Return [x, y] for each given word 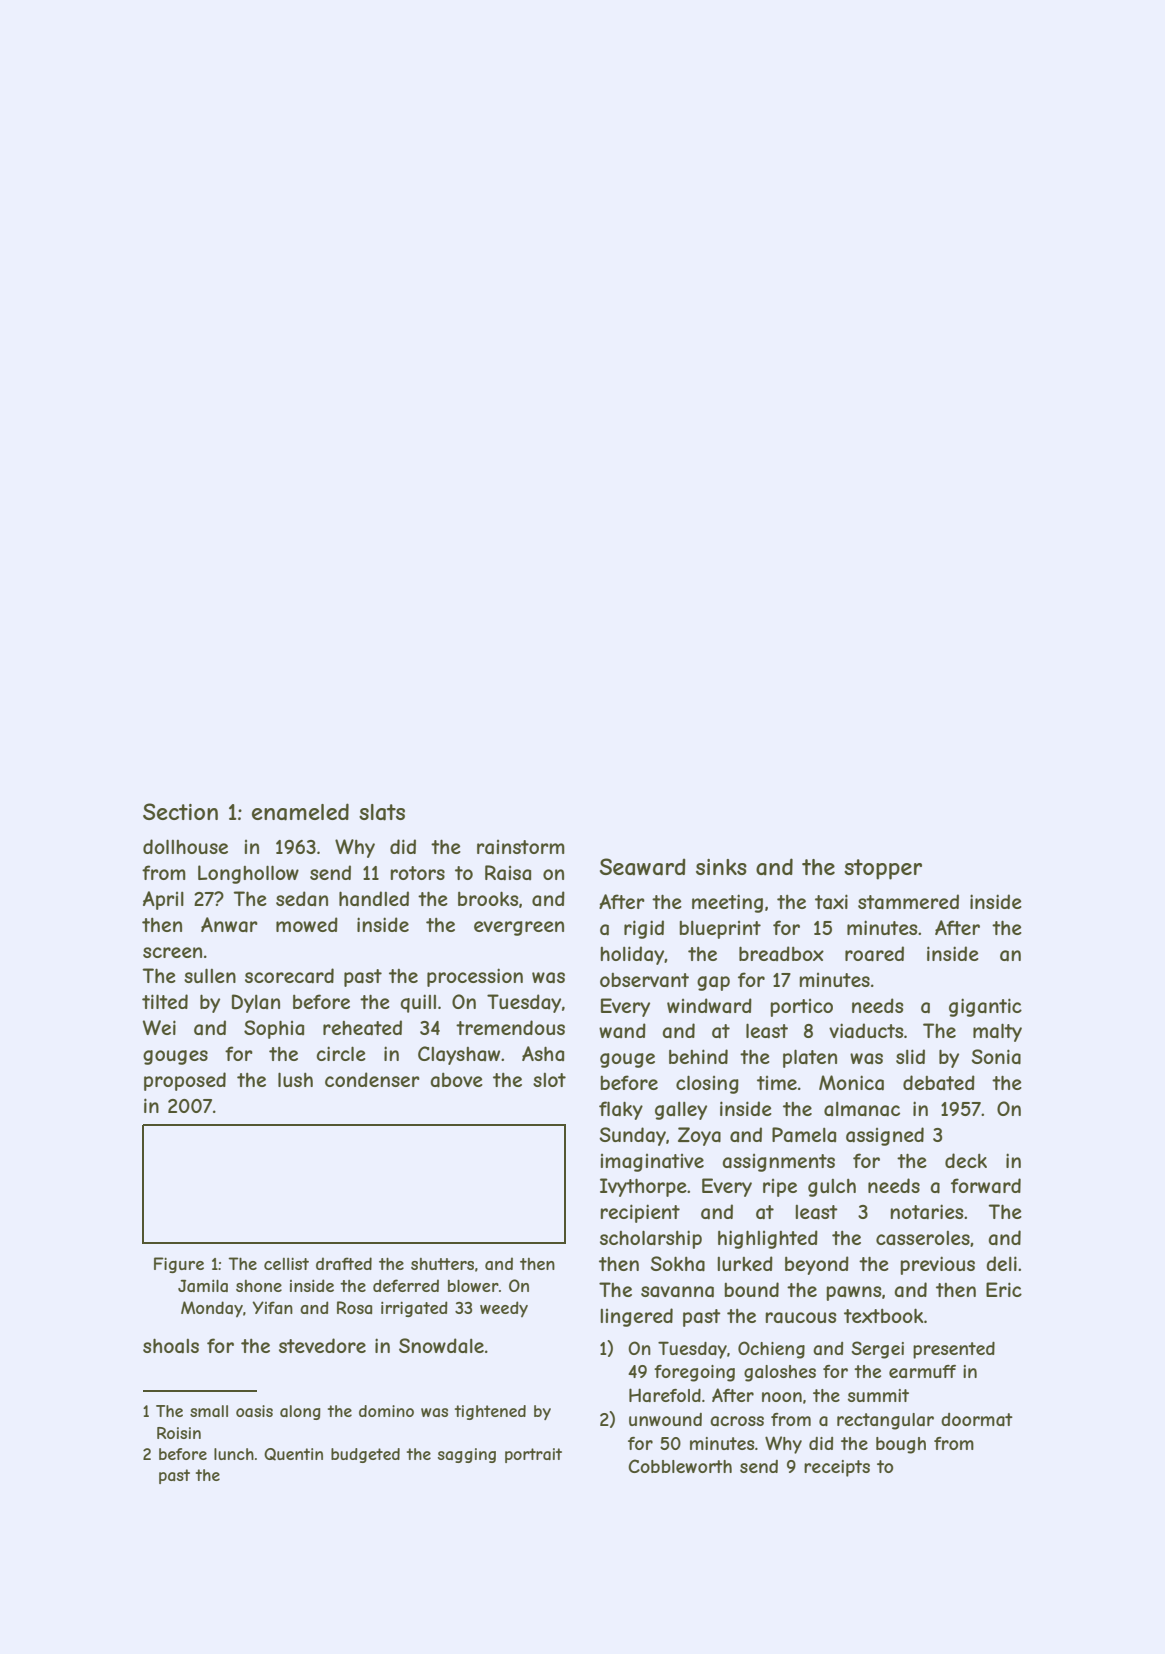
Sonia [996, 1057]
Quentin [293, 1454]
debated [939, 1082]
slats [382, 812]
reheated [362, 1028]
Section [180, 811]
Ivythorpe [643, 1187]
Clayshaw [459, 1055]
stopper [883, 869]
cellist [286, 1263]
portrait [533, 1455]
